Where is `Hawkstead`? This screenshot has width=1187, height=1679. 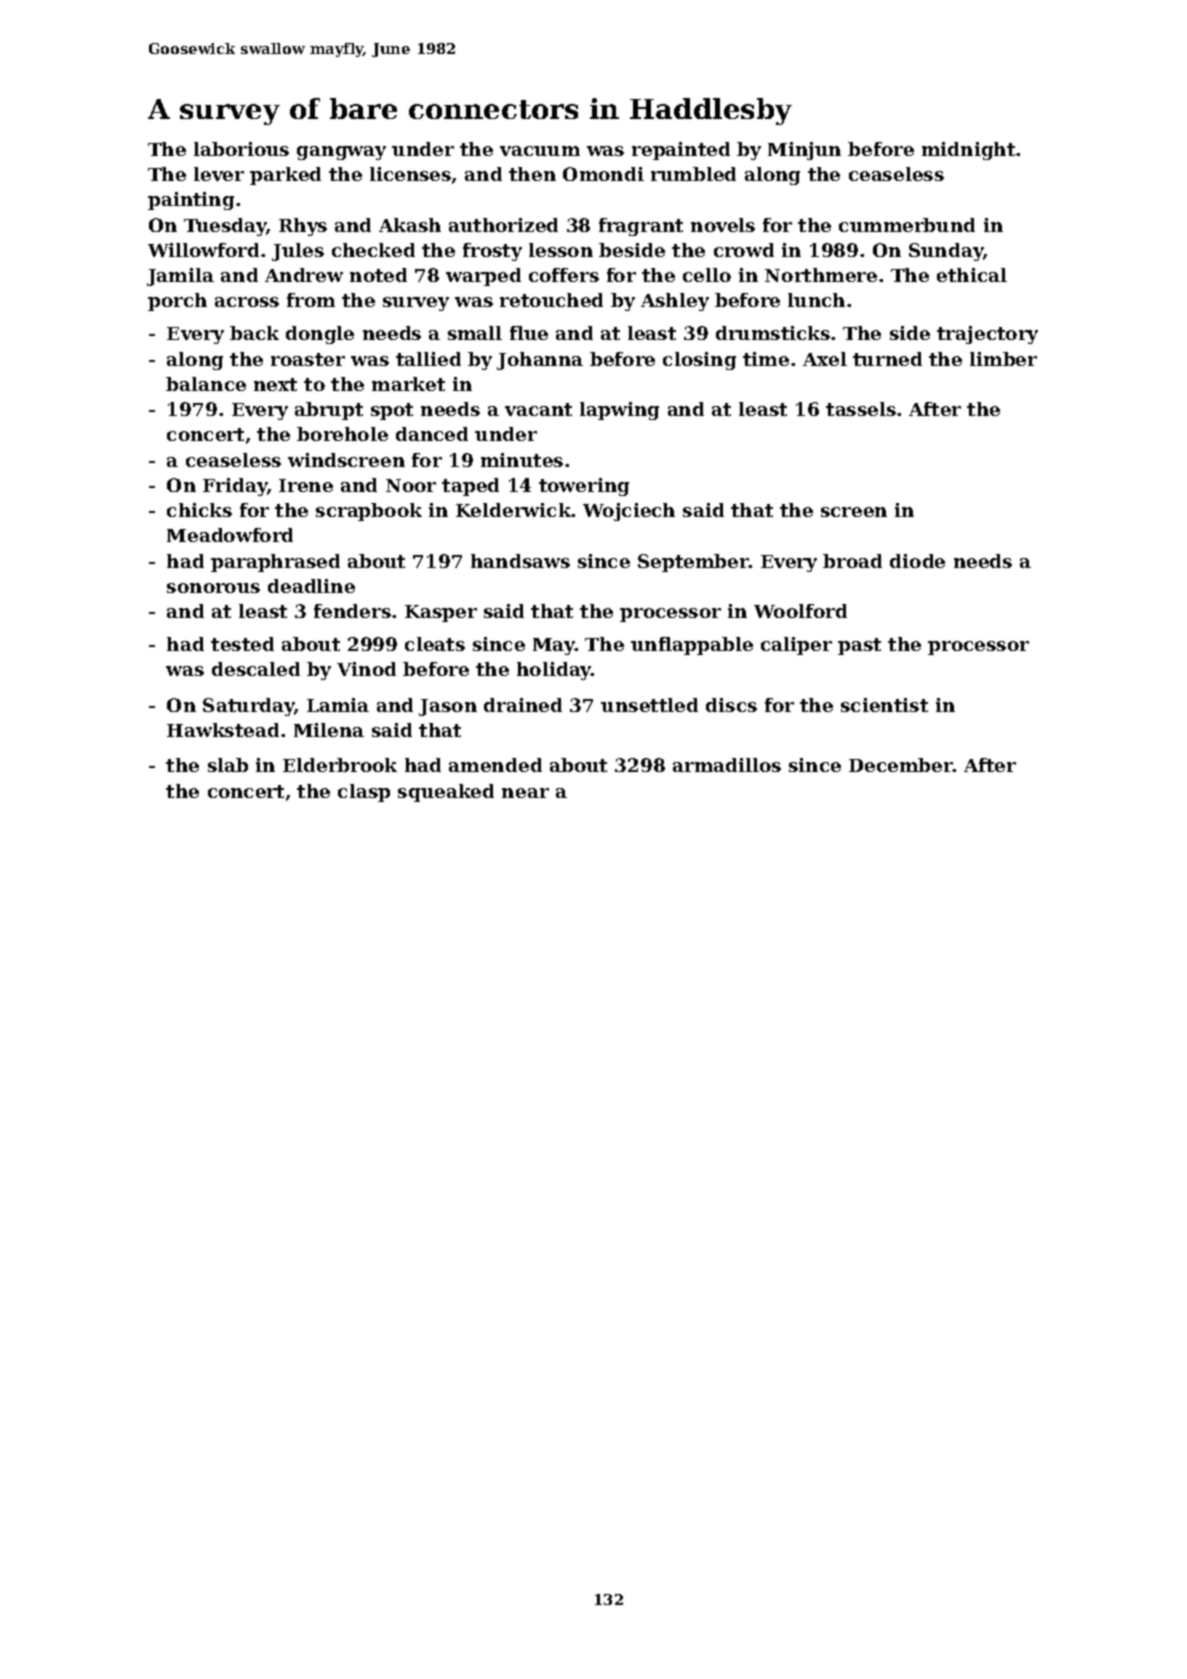
Hawkstead is located at coordinates (223, 730).
